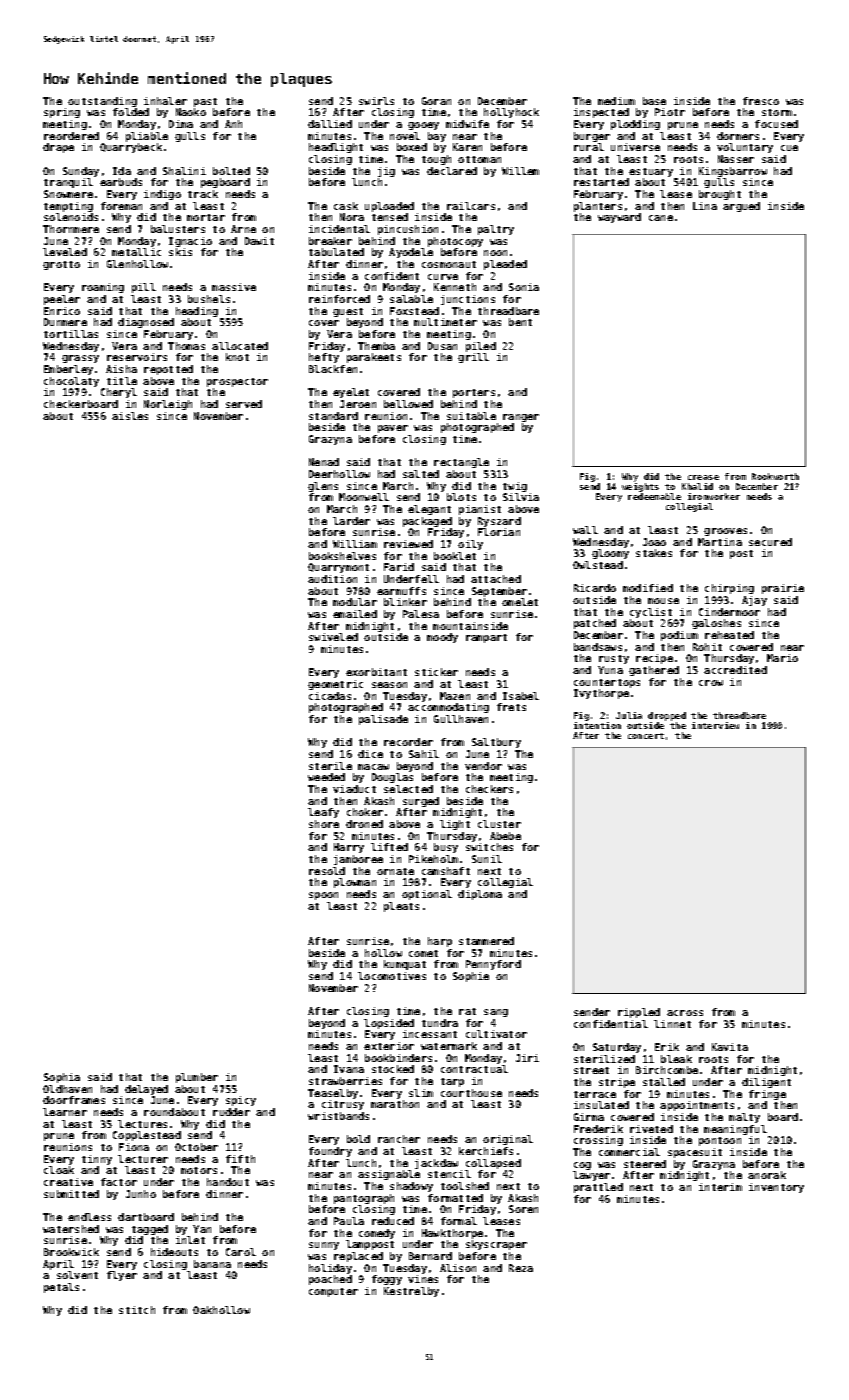 This page has width=849, height=1400. I want to click on crease, so click(703, 477).
